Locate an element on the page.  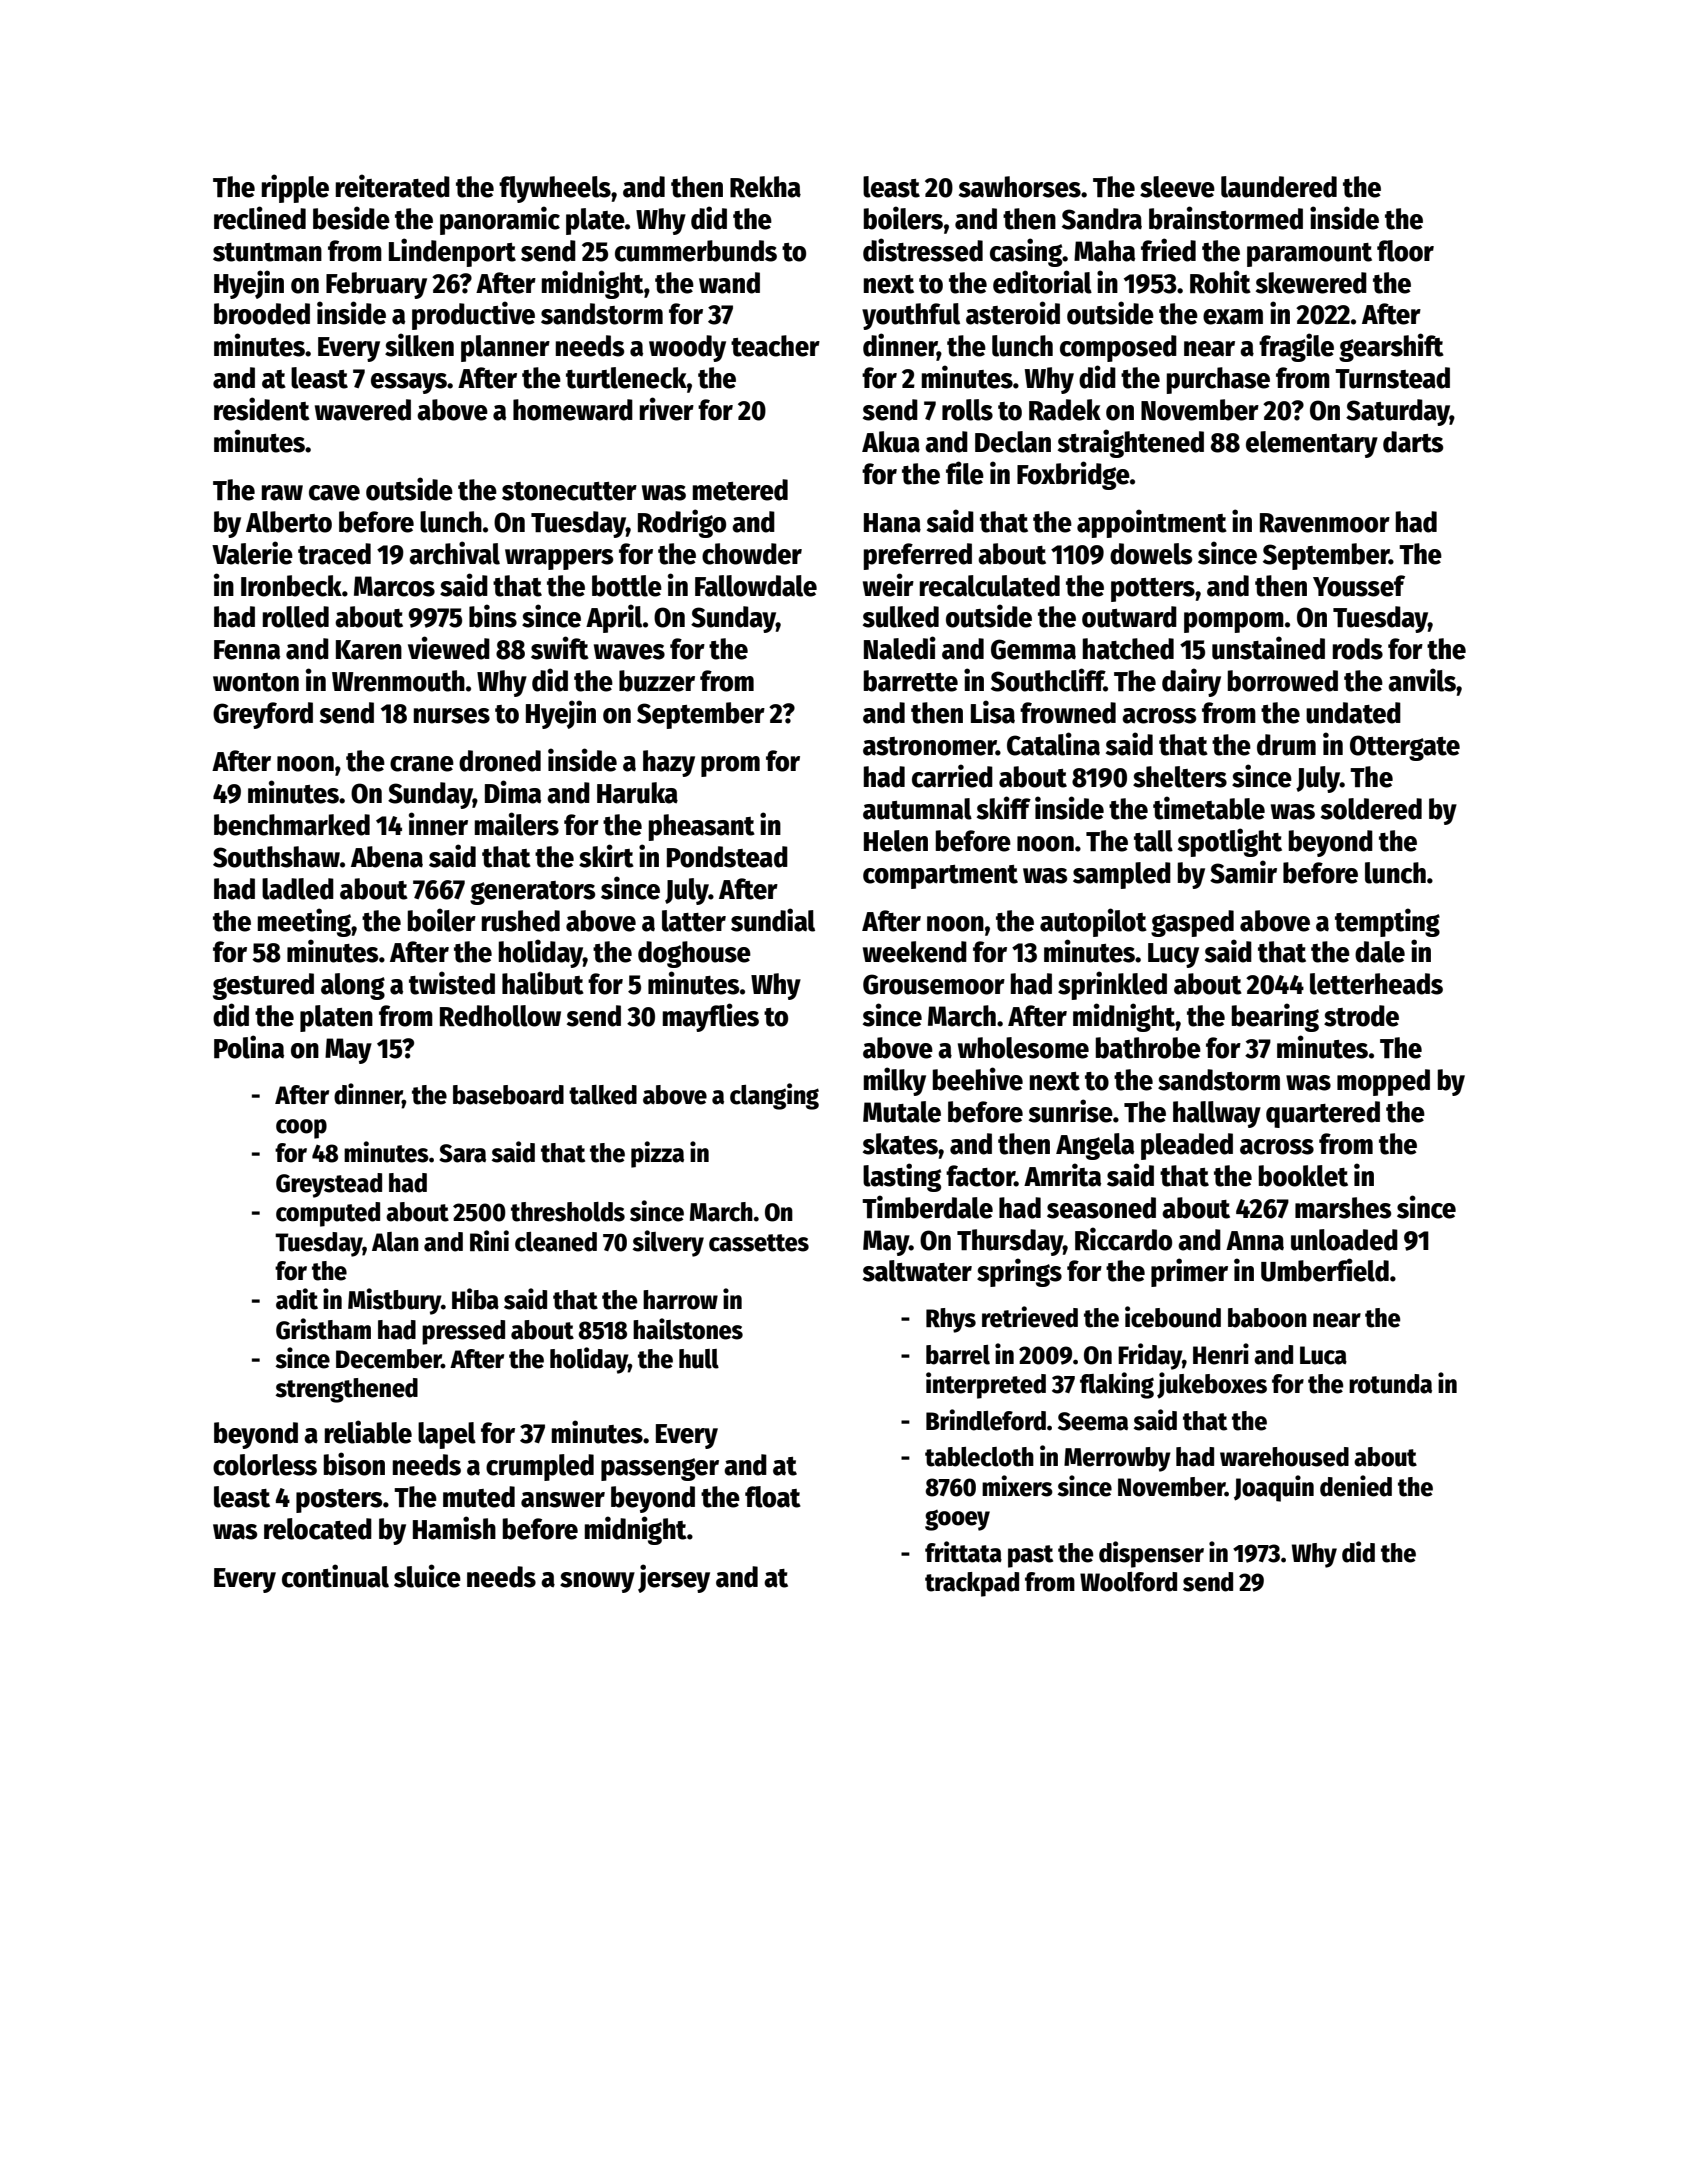
outward is located at coordinates (1129, 617).
